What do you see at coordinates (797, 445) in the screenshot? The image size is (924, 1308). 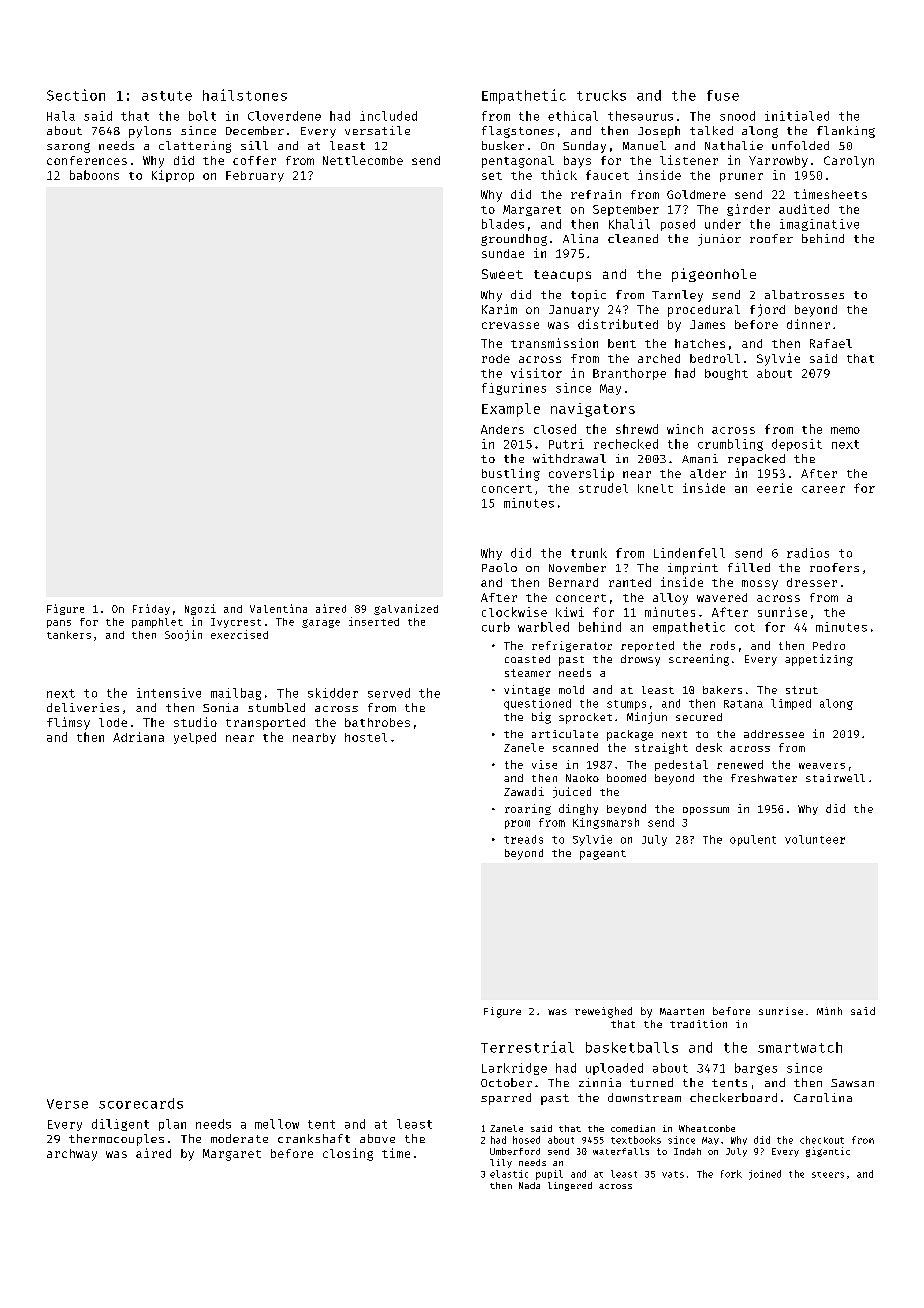 I see `deposit` at bounding box center [797, 445].
